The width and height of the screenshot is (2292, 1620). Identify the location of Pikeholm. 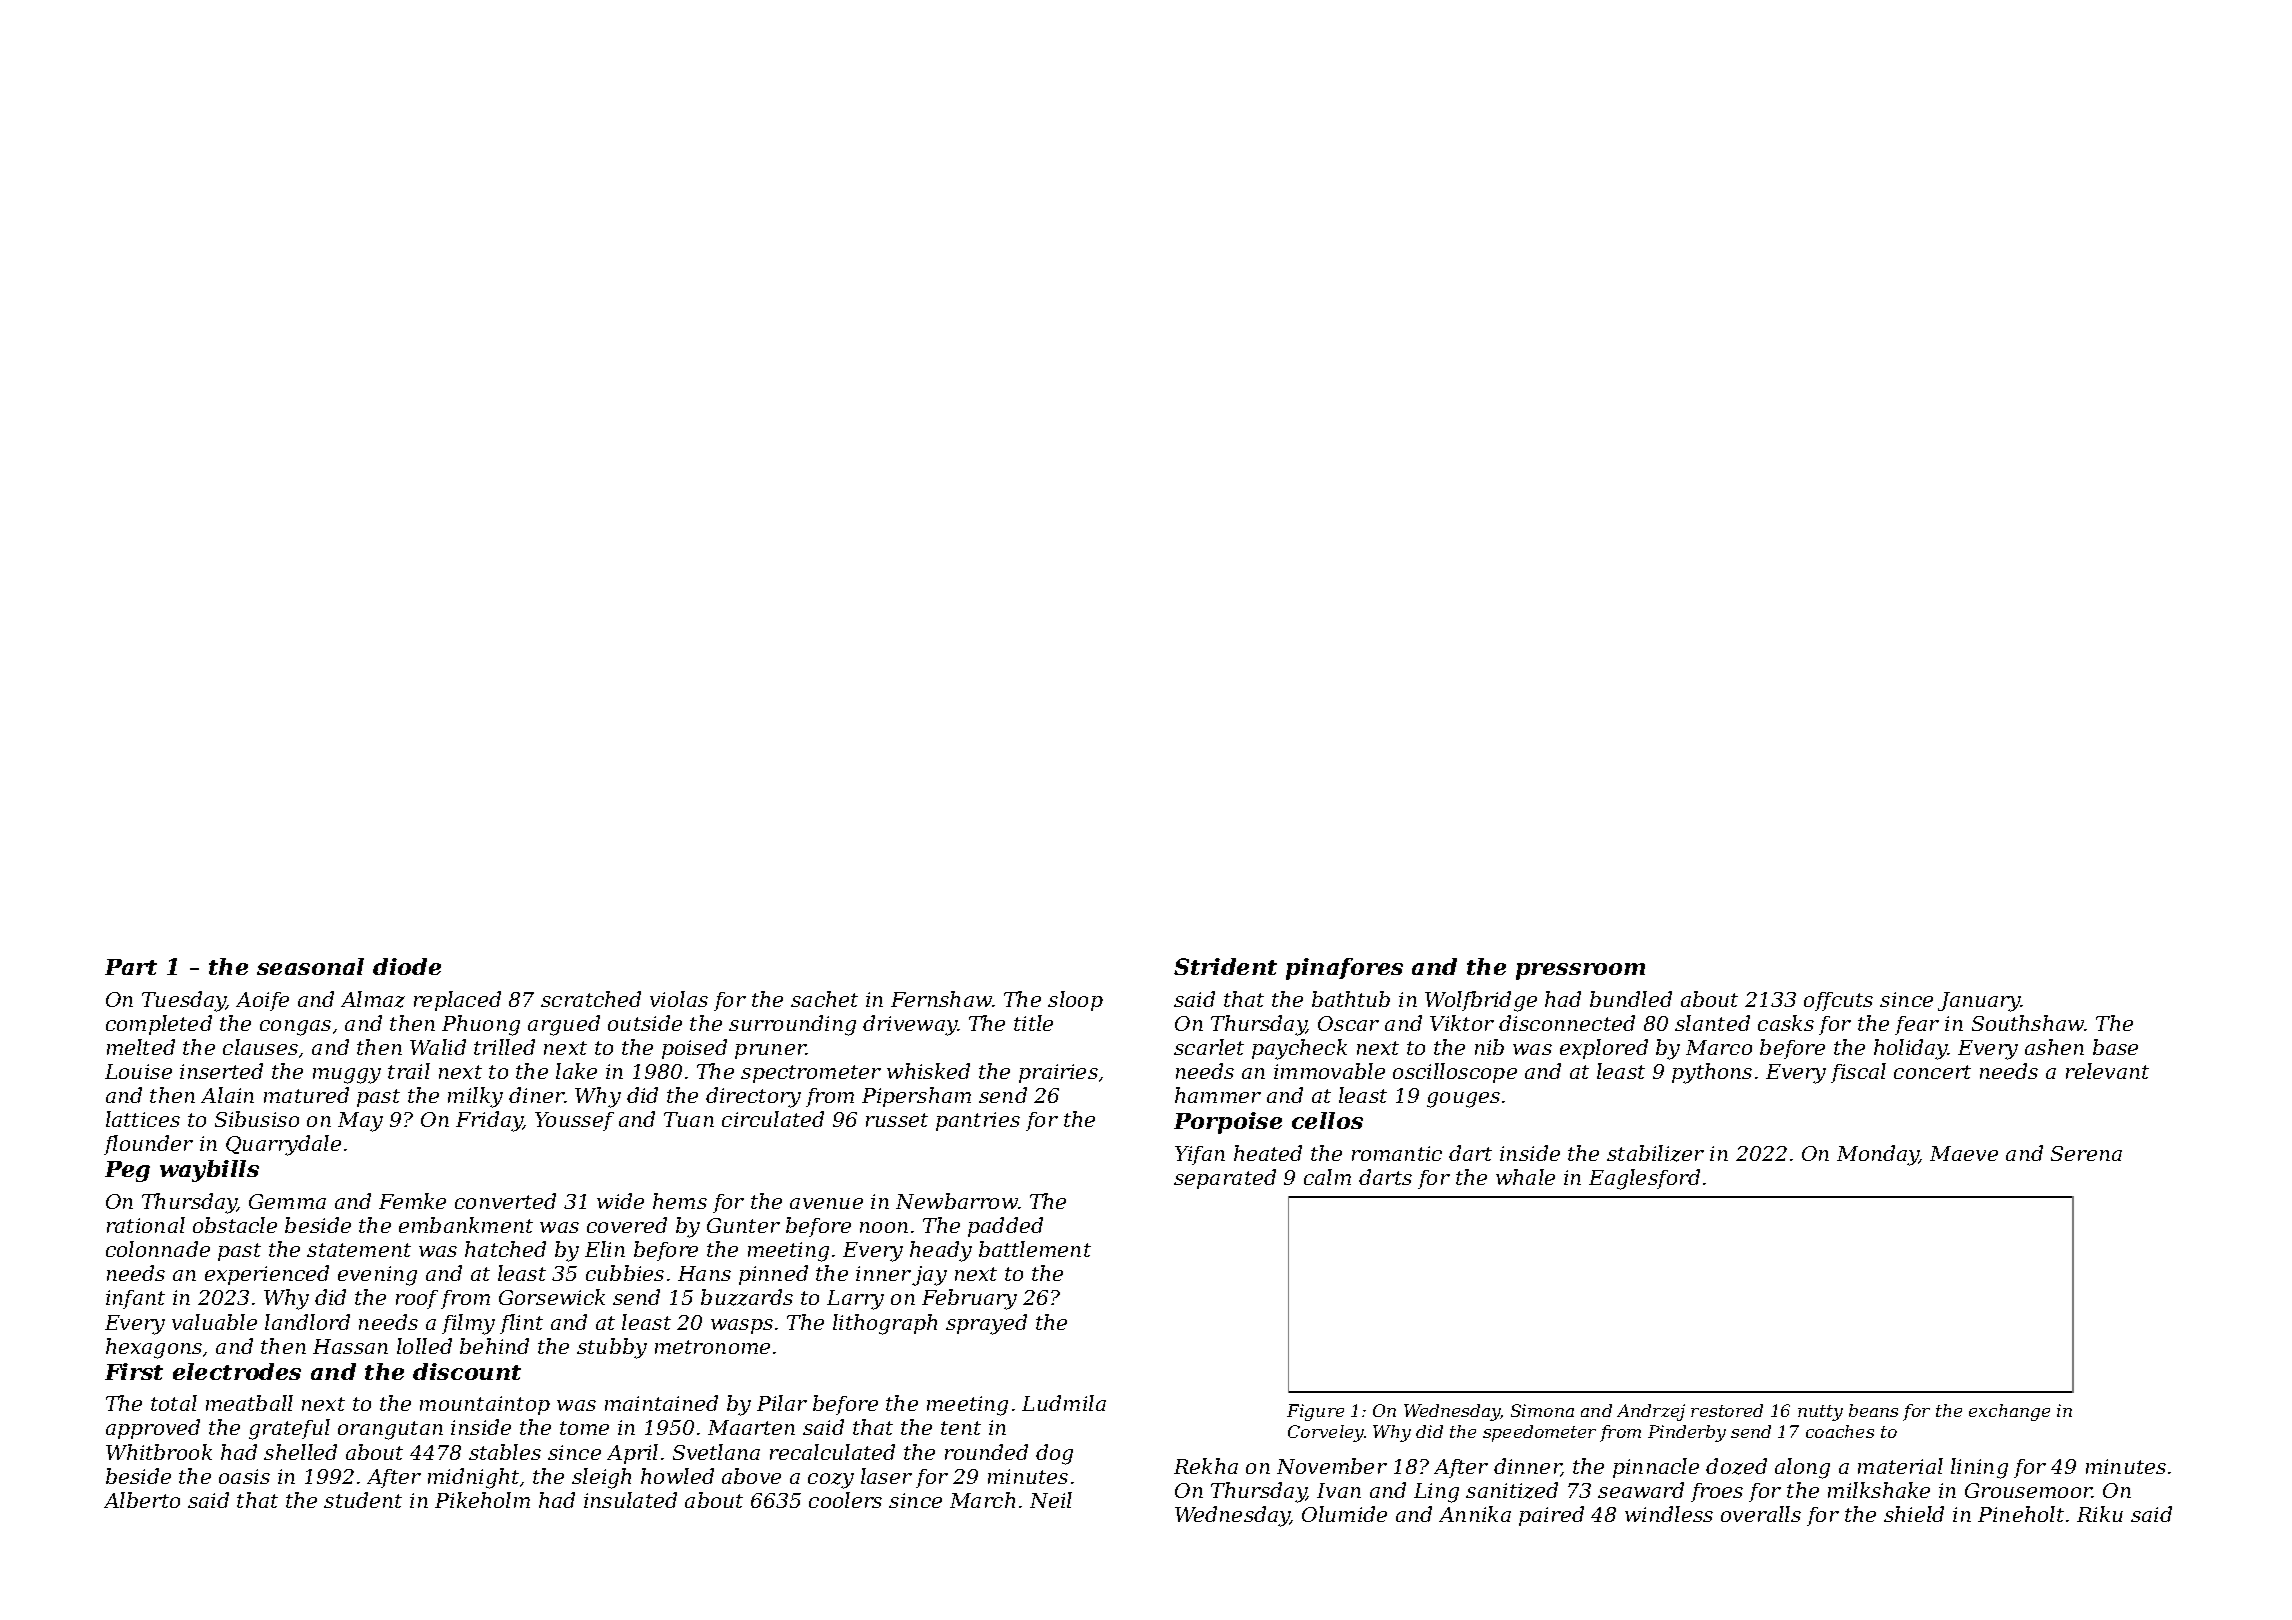
(482, 1500).
